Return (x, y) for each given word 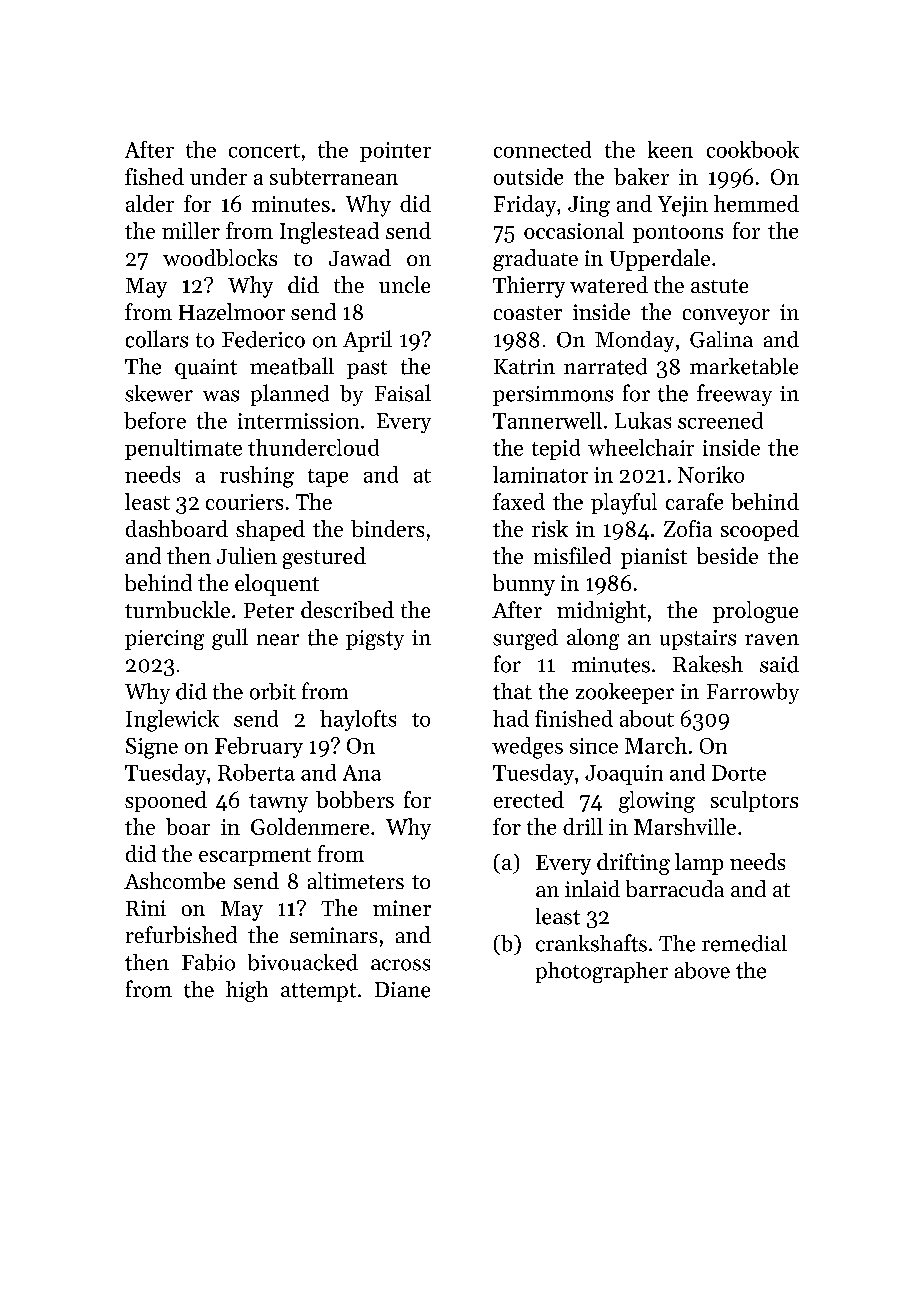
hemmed (756, 203)
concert (264, 151)
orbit (273, 691)
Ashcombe (174, 880)
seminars (333, 935)
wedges (527, 748)
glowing (657, 802)
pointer (395, 152)
